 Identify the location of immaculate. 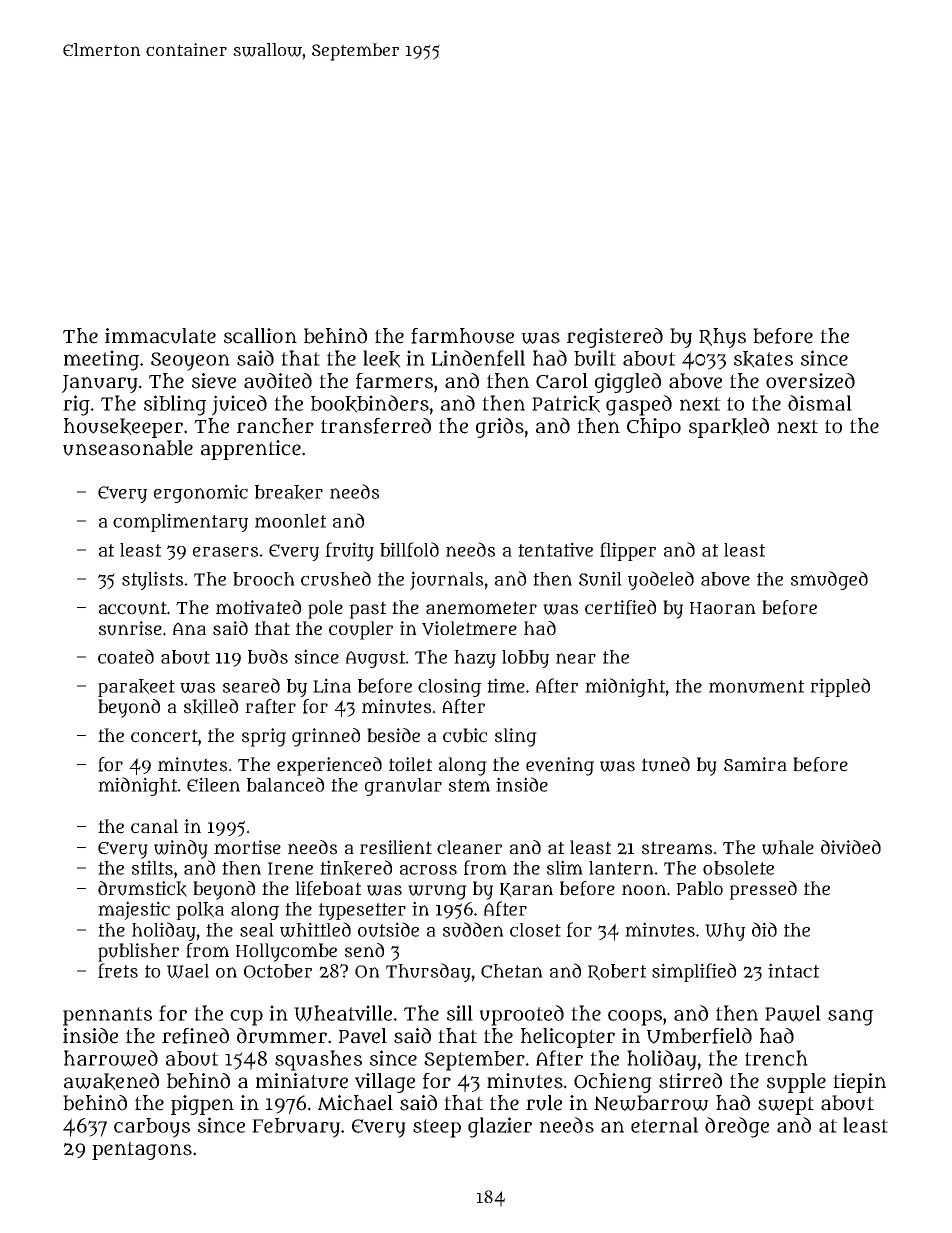
(160, 336).
